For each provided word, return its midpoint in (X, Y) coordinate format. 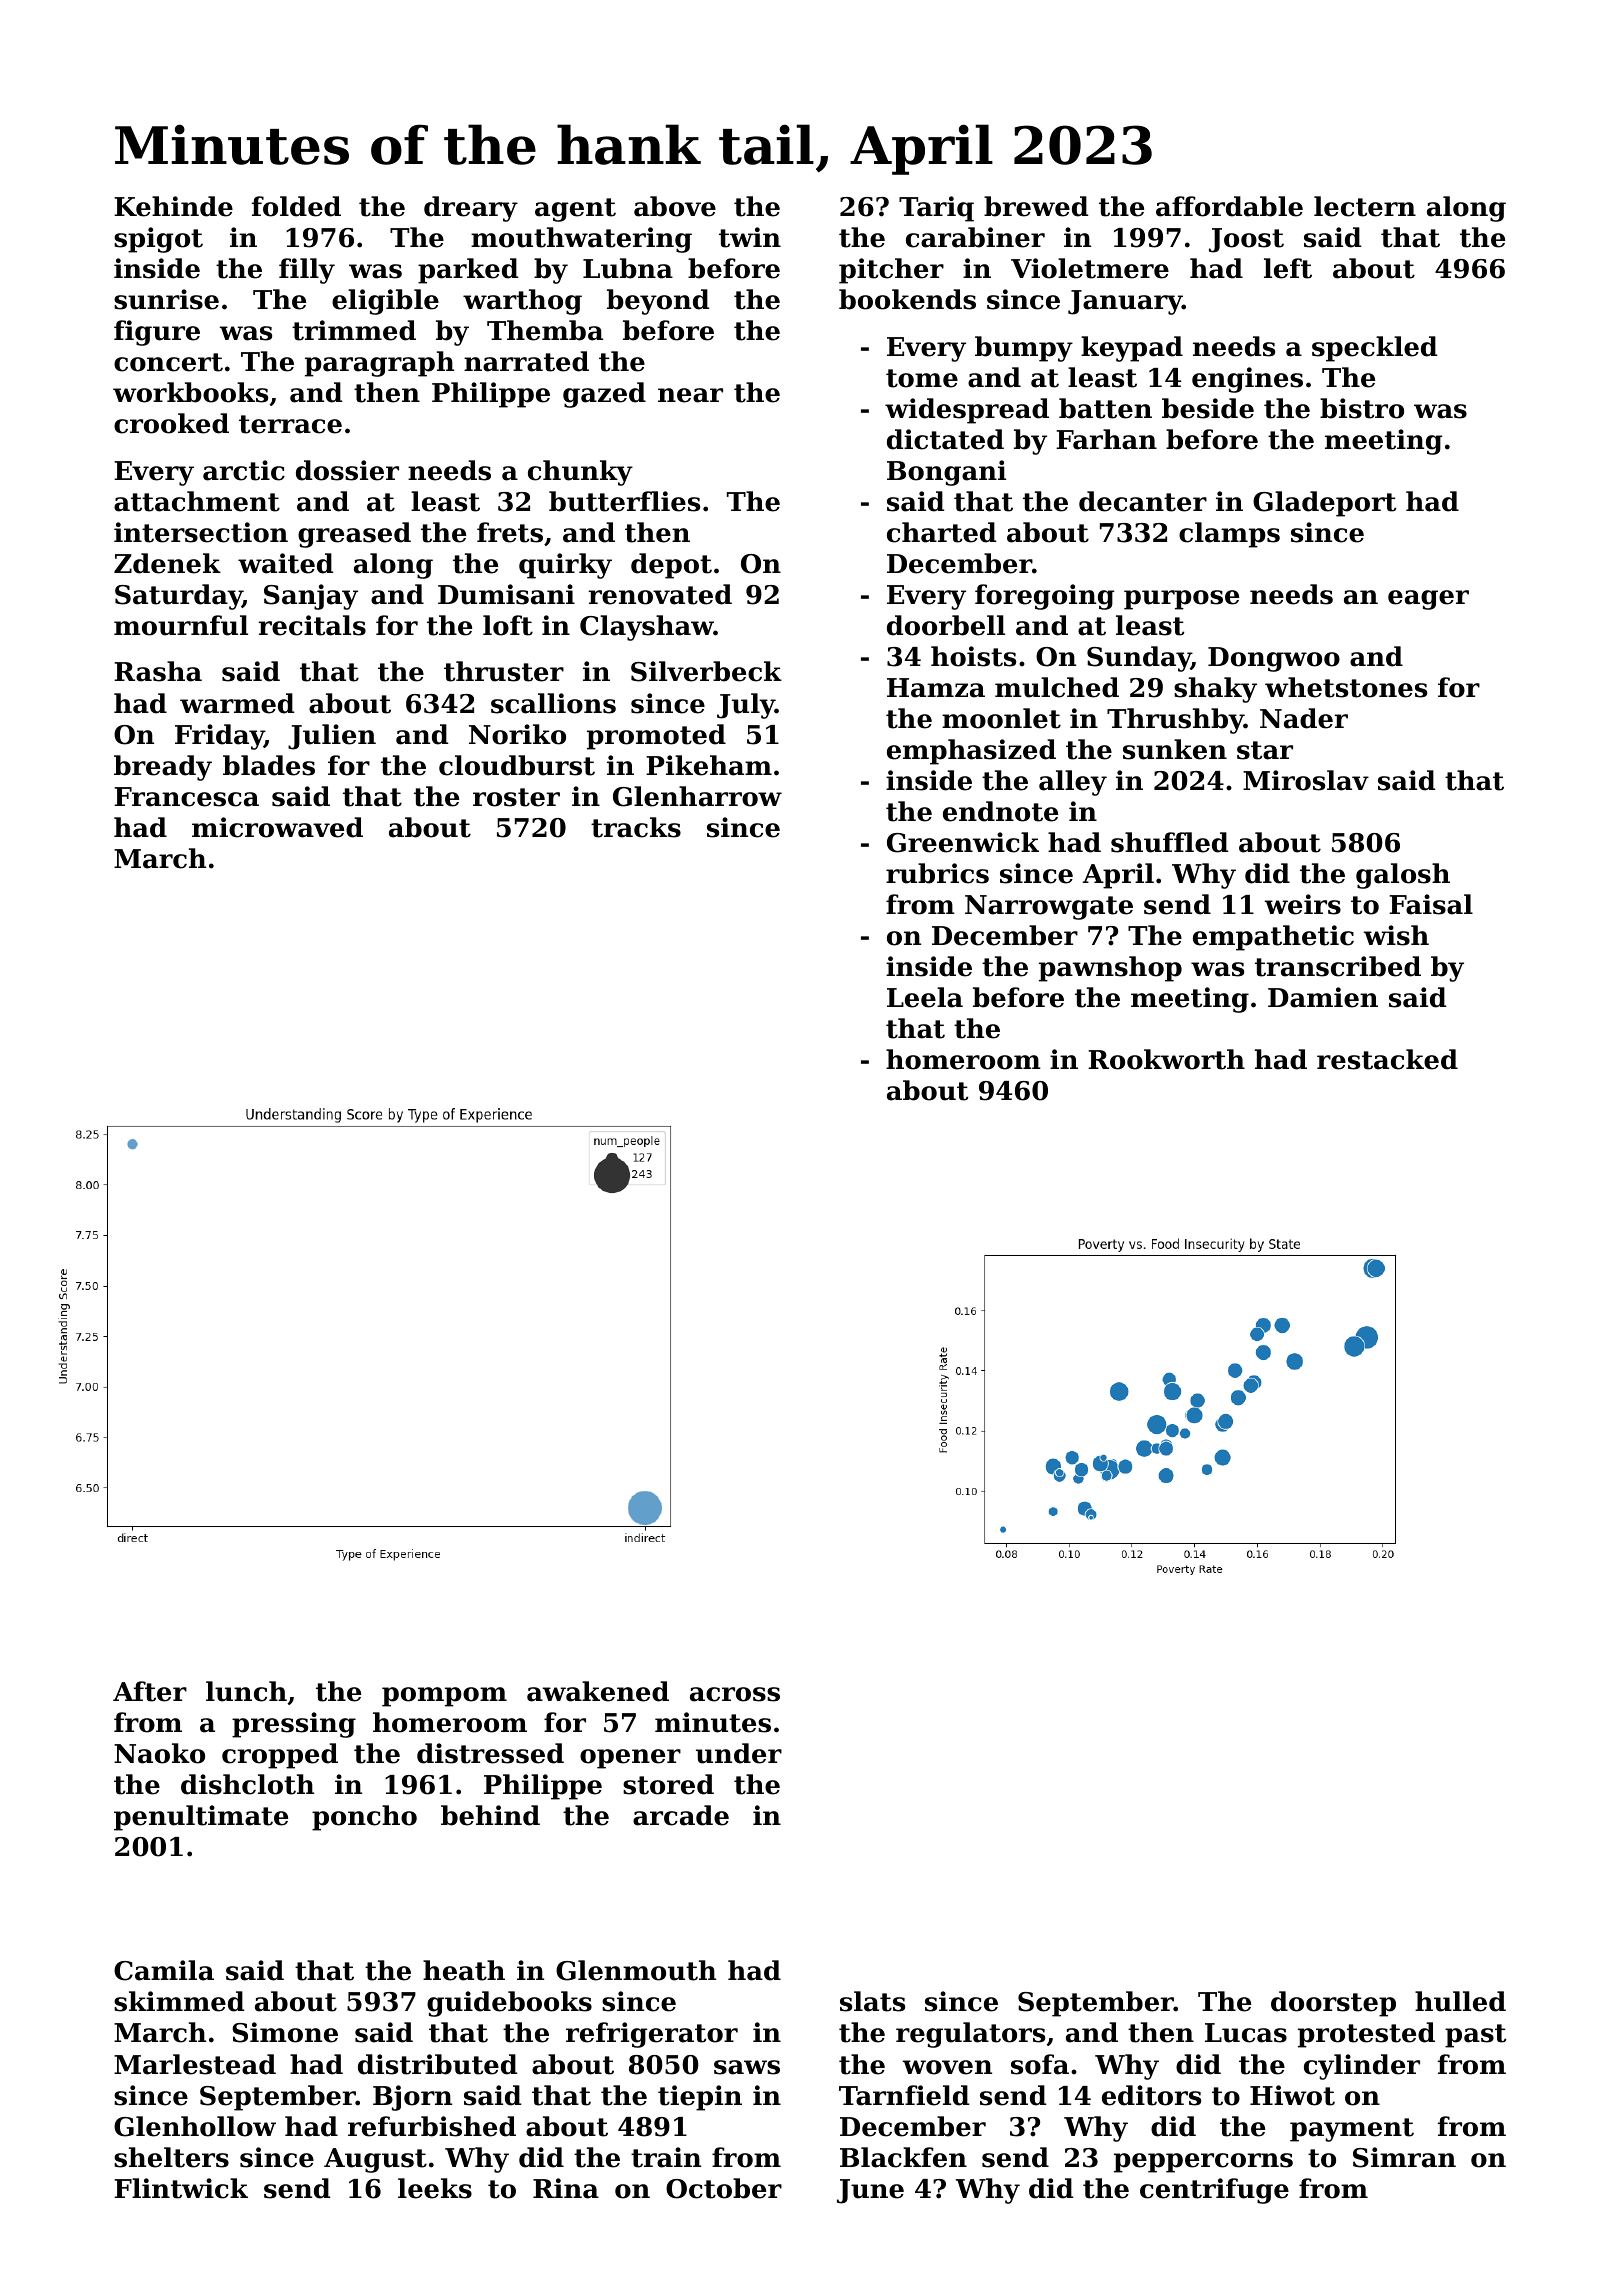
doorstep (1333, 2004)
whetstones (1346, 687)
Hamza (936, 688)
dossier (347, 470)
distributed (437, 2064)
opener (630, 1759)
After (150, 1691)
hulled (1460, 2001)
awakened (598, 1691)
